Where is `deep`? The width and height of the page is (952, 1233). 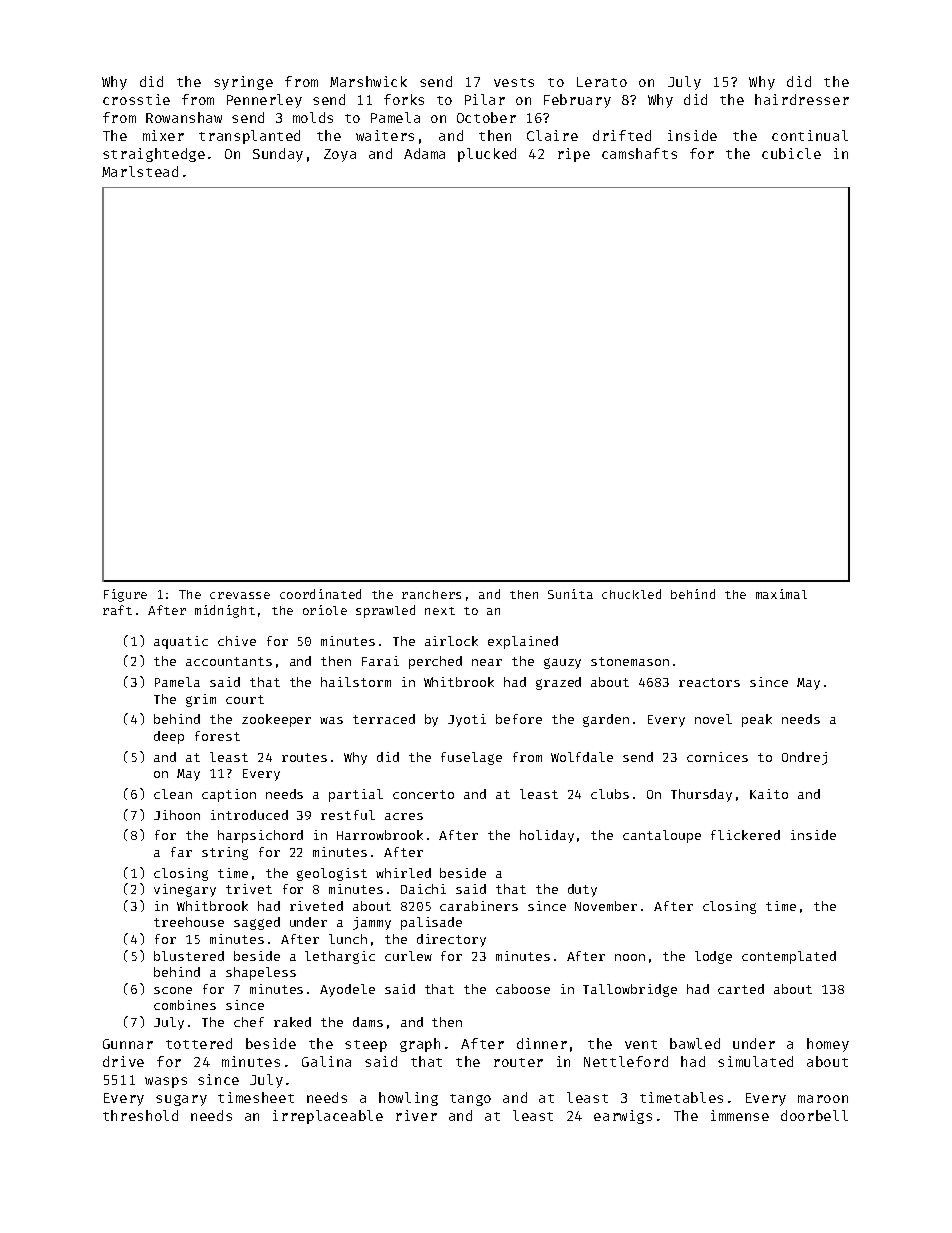
deep is located at coordinates (169, 737).
